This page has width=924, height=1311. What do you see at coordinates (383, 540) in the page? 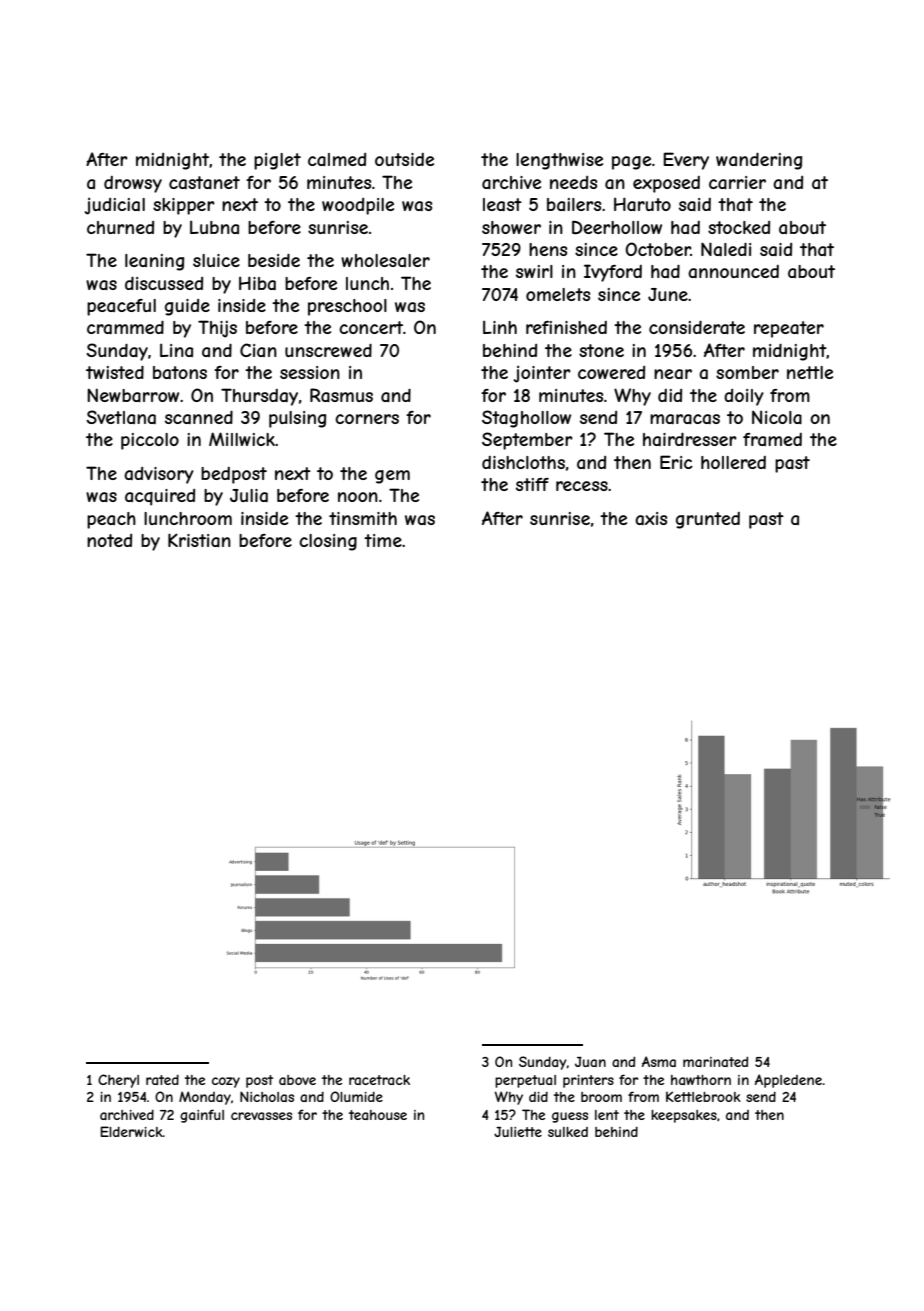
I see `time` at bounding box center [383, 540].
